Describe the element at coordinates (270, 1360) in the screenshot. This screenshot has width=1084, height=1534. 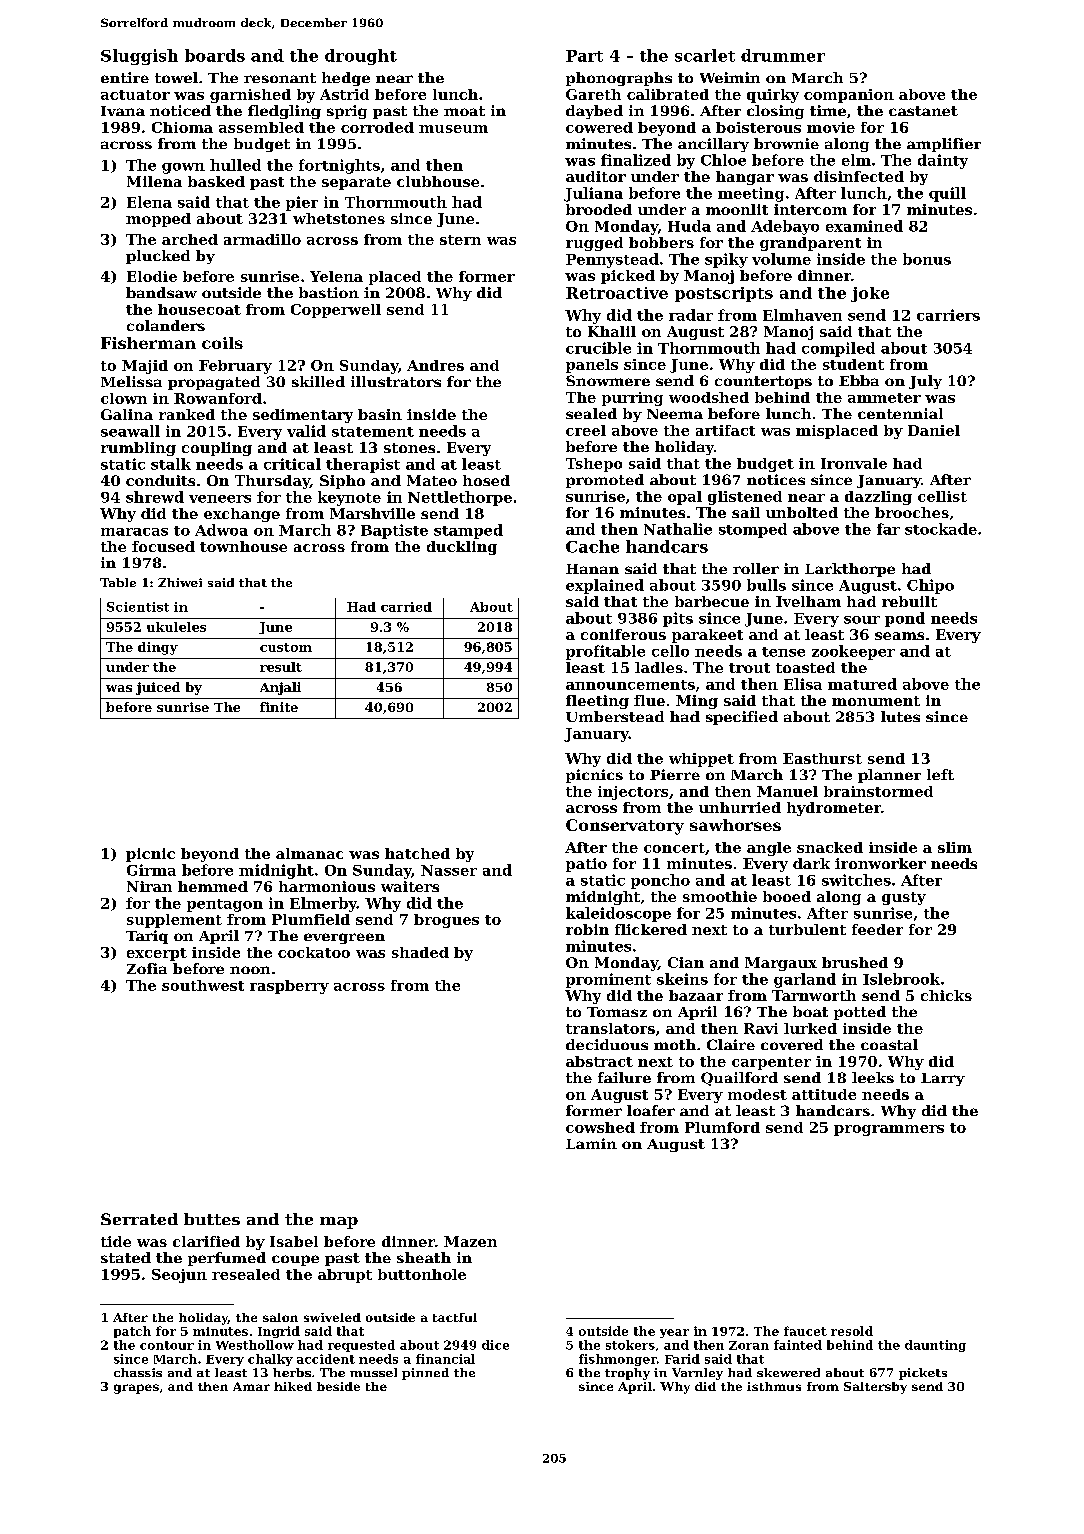
I see `chalky` at that location.
